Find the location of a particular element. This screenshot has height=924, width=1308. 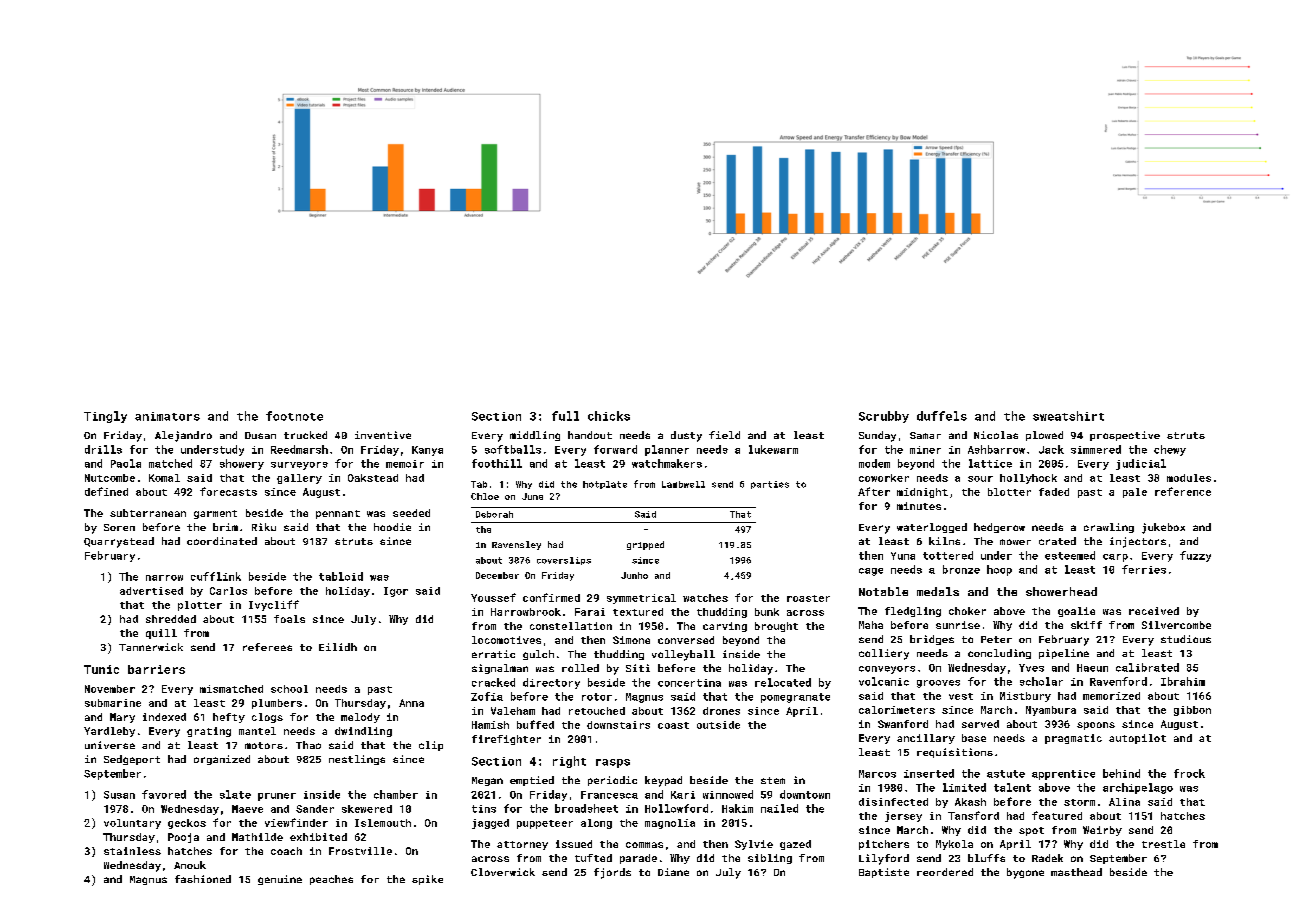

Youssef is located at coordinates (493, 597).
